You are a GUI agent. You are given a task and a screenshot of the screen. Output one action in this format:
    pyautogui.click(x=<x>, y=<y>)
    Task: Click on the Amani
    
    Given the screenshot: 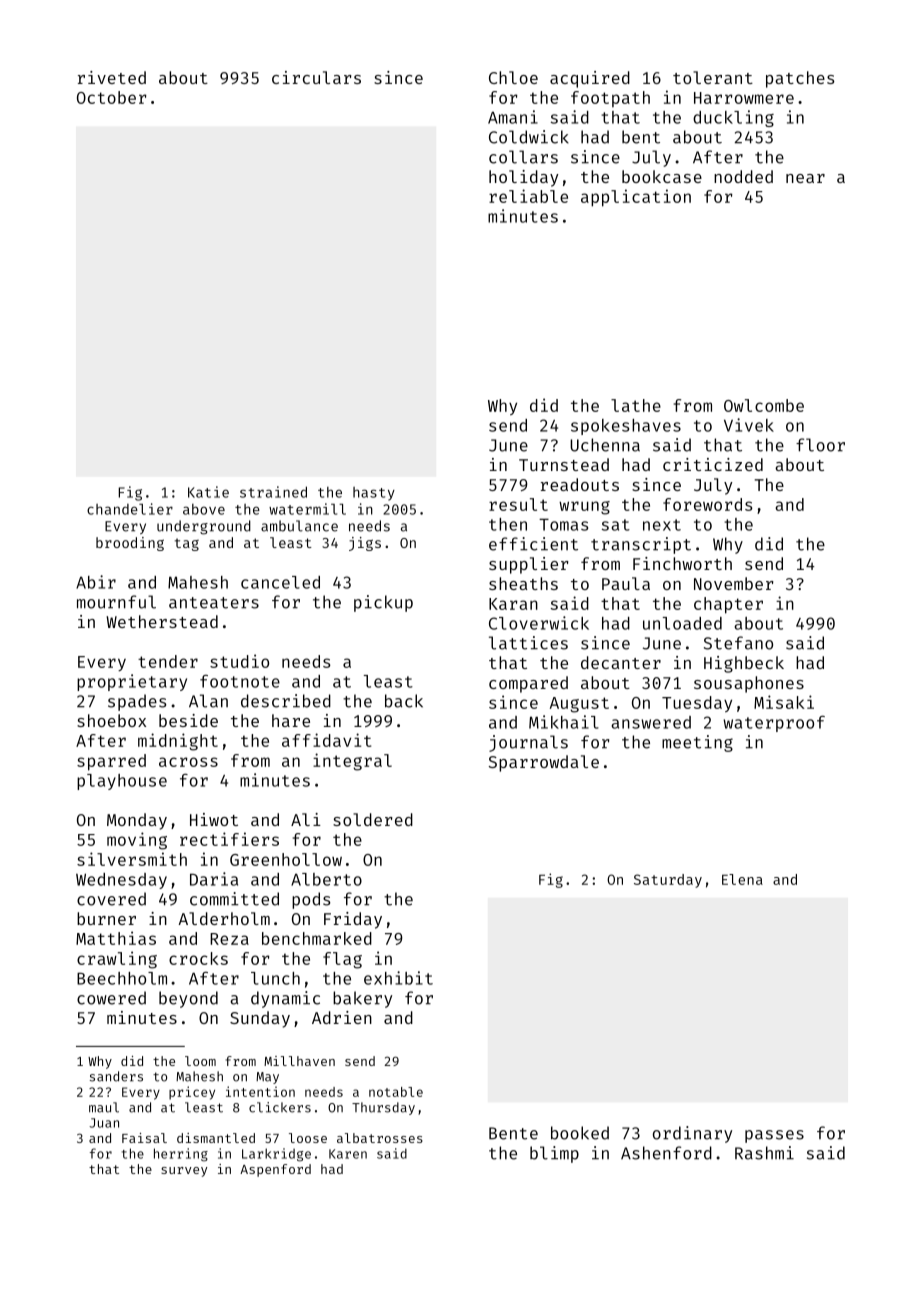 What is the action you would take?
    pyautogui.click(x=513, y=117)
